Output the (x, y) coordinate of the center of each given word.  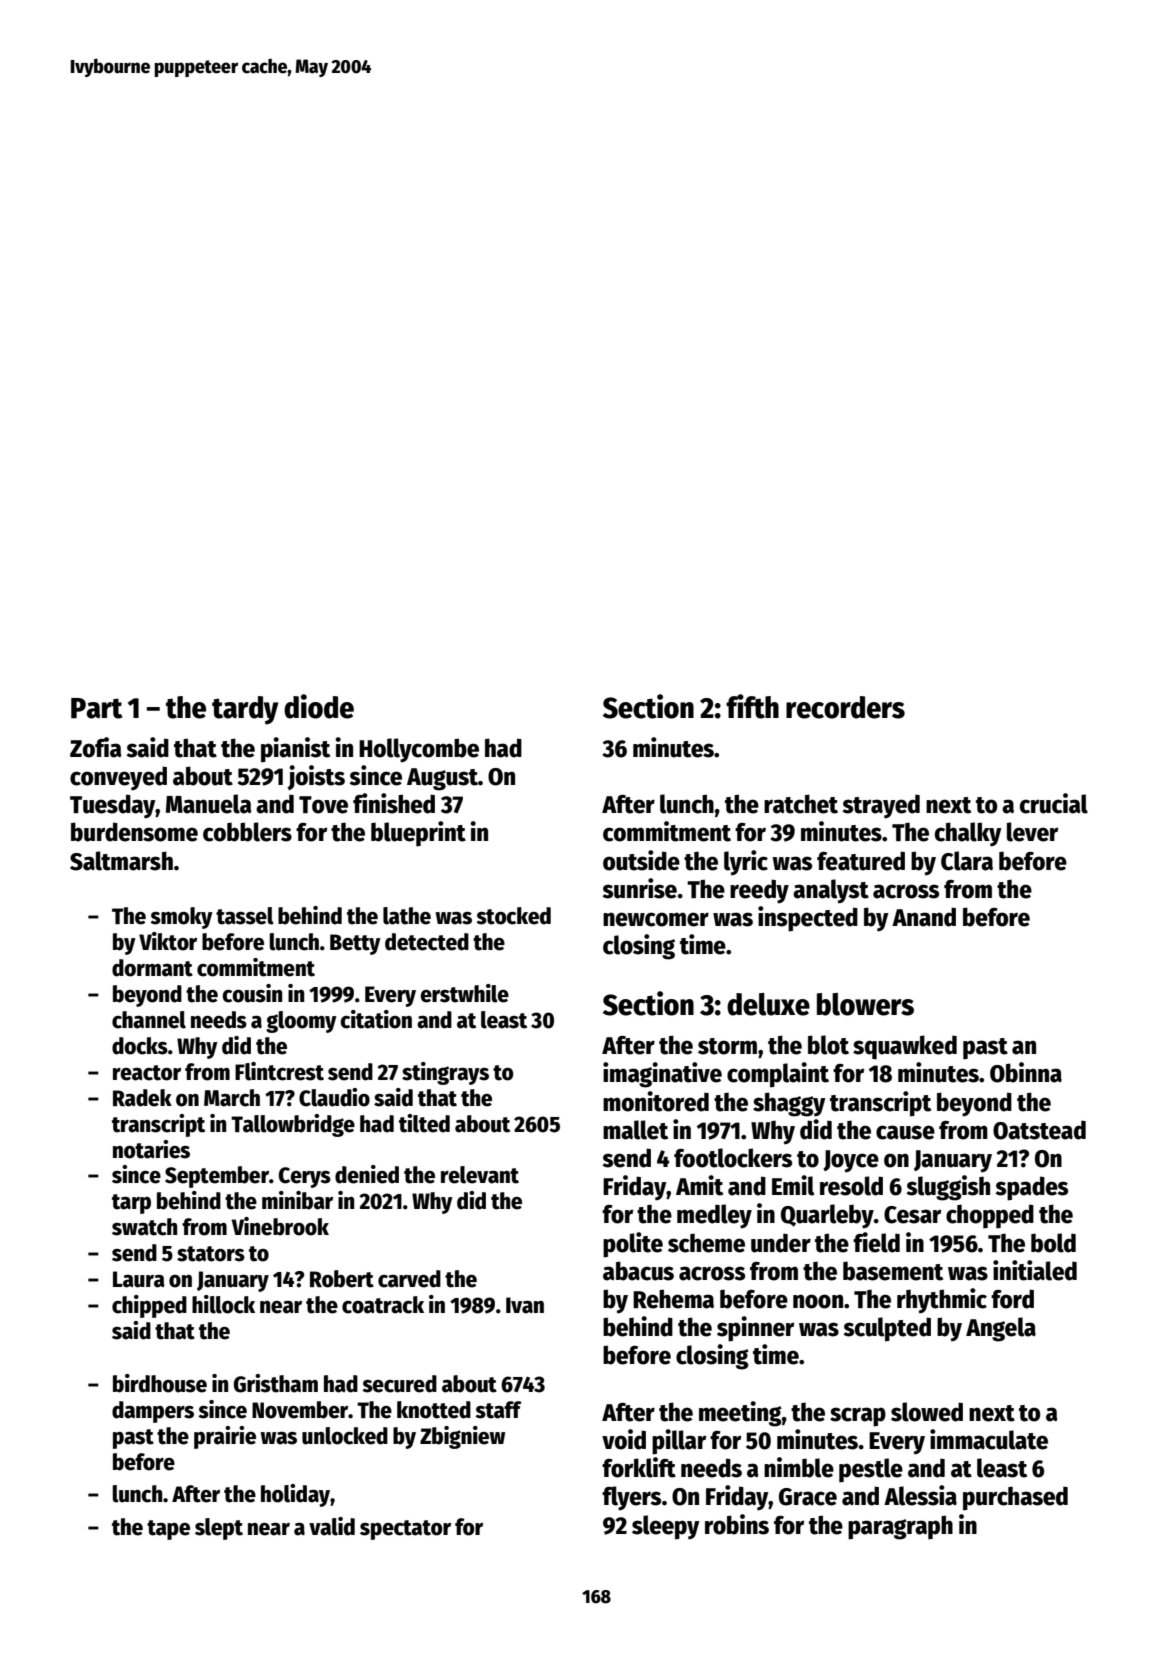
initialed (1035, 1270)
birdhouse (160, 1383)
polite (633, 1245)
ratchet (801, 804)
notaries (151, 1149)
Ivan (525, 1305)
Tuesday (113, 806)
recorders (845, 707)
